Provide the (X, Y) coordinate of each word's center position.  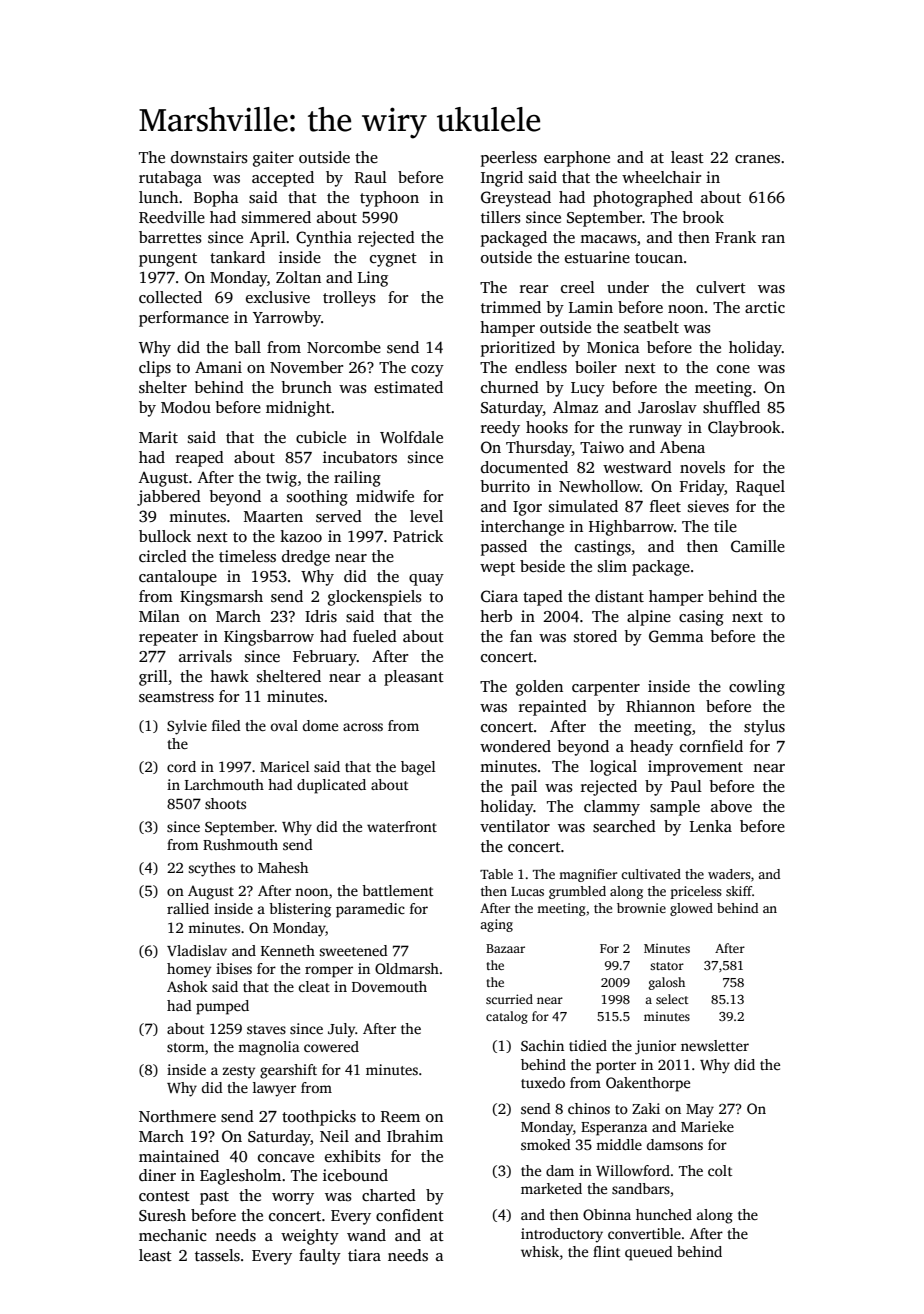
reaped (200, 459)
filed (226, 725)
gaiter (273, 159)
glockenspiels (375, 598)
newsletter (715, 1045)
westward (637, 467)
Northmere (177, 1116)
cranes (757, 159)
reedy (500, 429)
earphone (577, 159)
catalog (507, 1017)
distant (619, 596)
